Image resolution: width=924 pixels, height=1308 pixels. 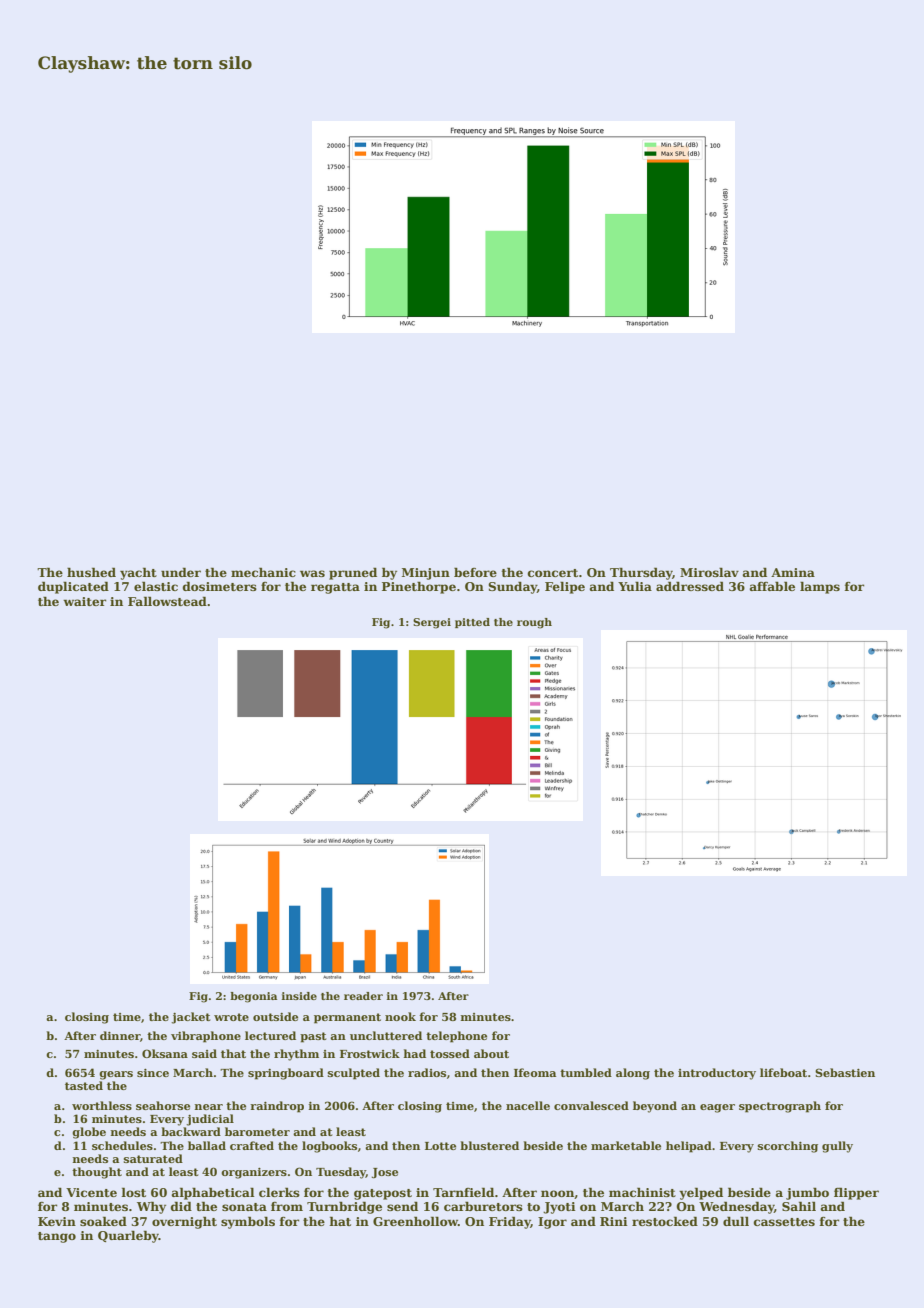 I want to click on begonia, so click(x=253, y=997).
